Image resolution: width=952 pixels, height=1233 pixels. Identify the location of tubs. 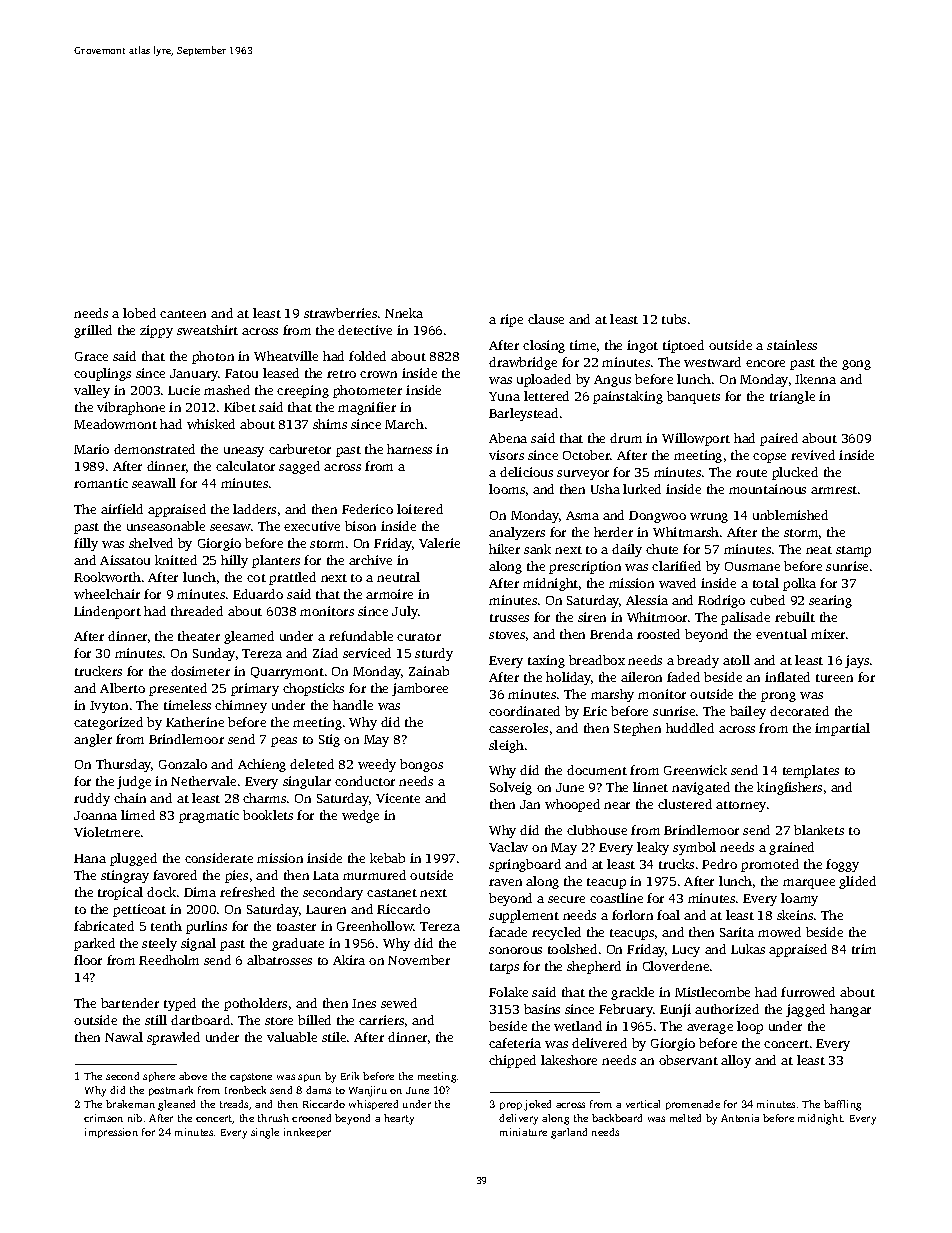
(674, 319).
